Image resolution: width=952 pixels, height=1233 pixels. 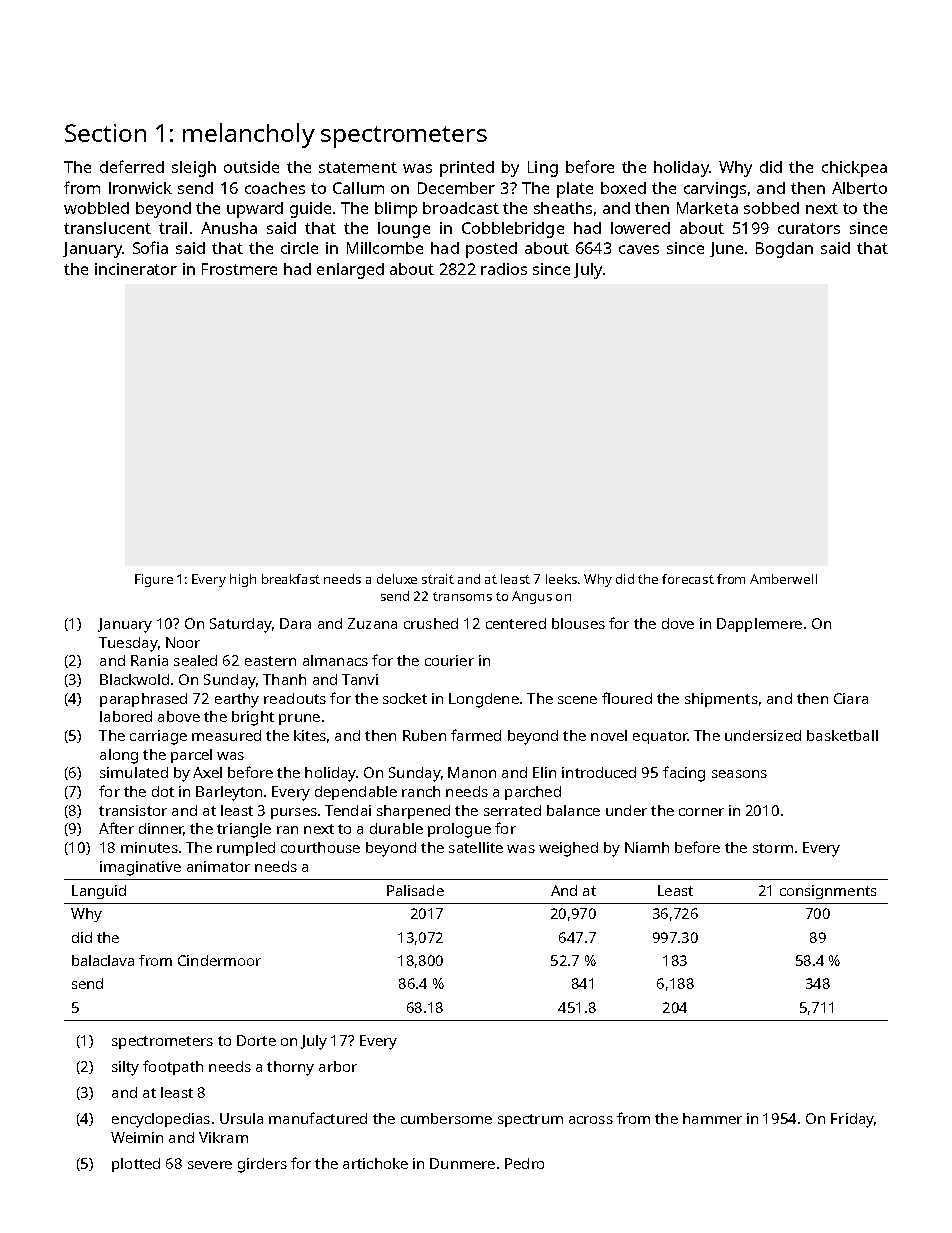 I want to click on Friday, so click(x=852, y=1120).
